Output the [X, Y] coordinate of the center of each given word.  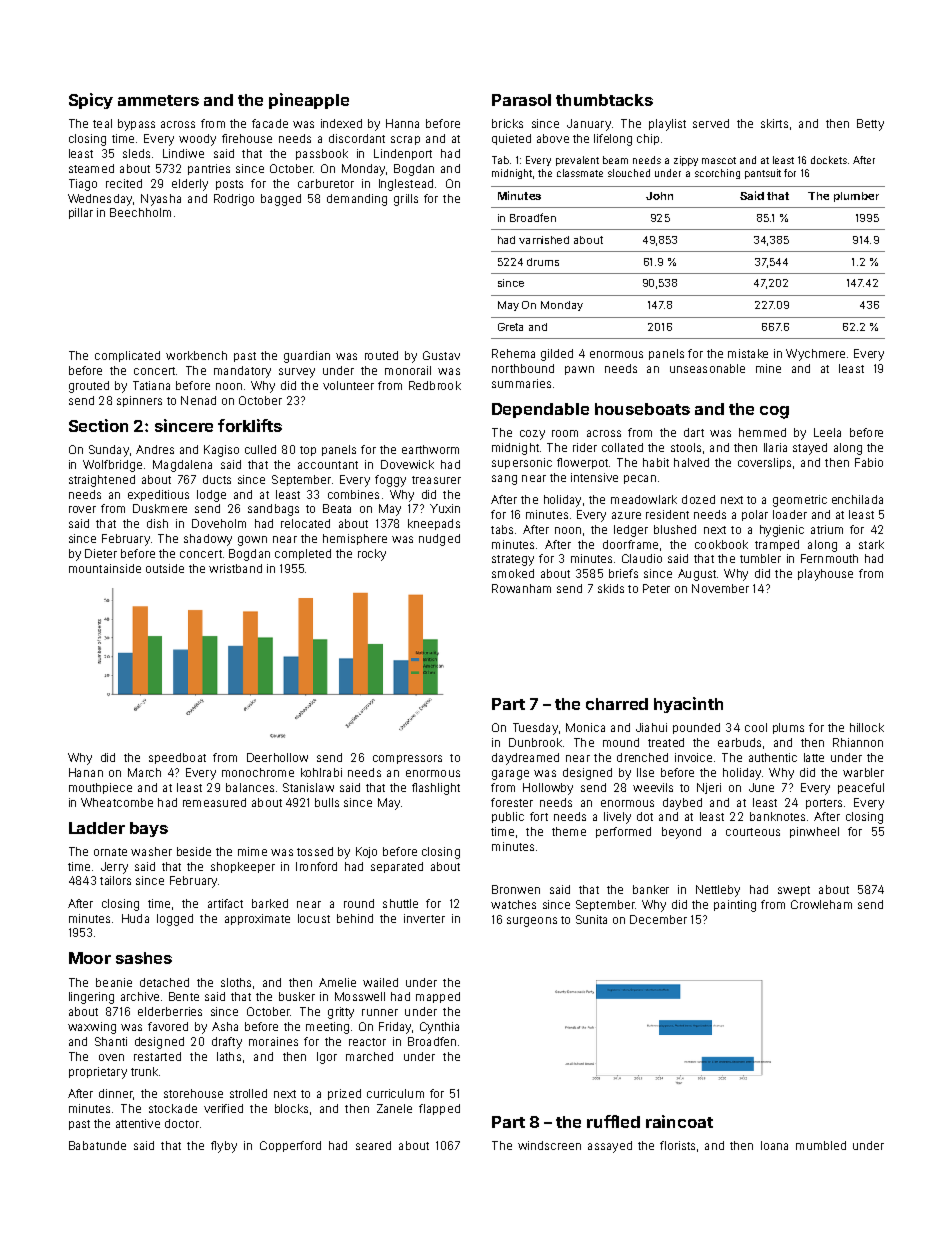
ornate [110, 852]
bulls [327, 802]
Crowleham [821, 904]
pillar [81, 213]
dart [694, 432]
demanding [357, 200]
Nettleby [718, 891]
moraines [273, 1041]
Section [98, 425]
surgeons [532, 922]
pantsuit [763, 174]
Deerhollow [277, 757]
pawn [579, 370]
